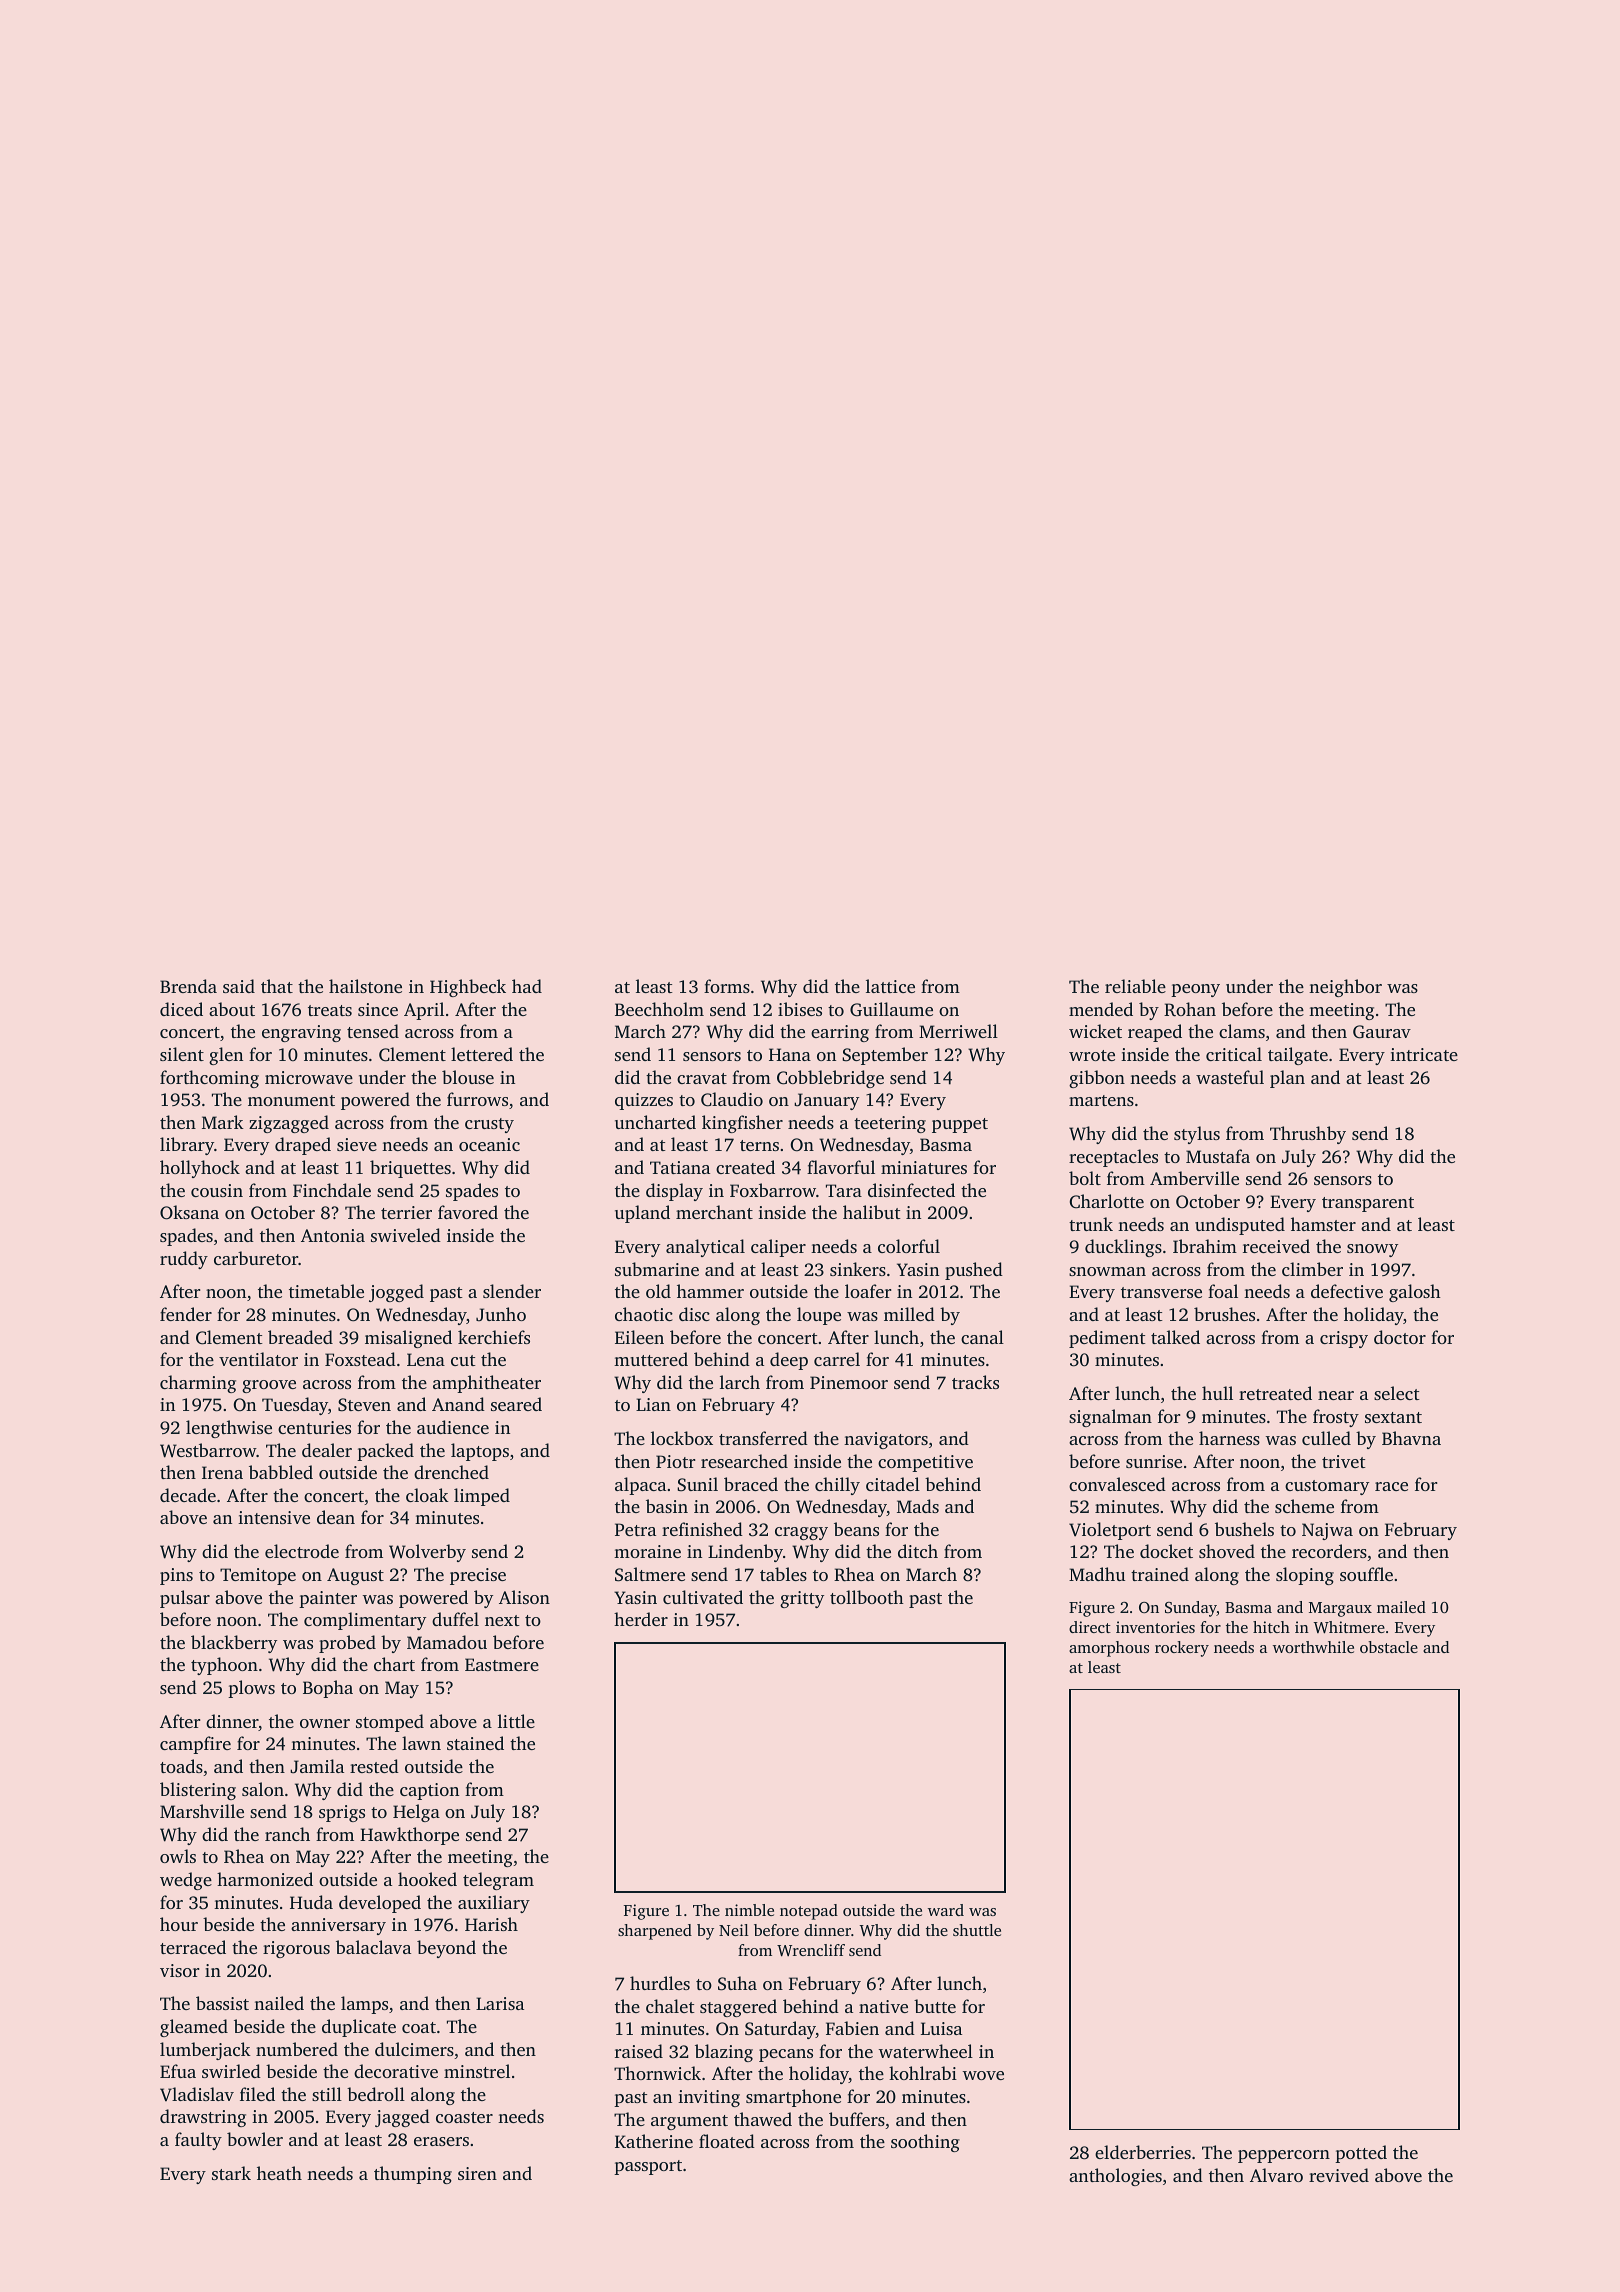  What do you see at coordinates (419, 2027) in the page?
I see `coat` at bounding box center [419, 2027].
